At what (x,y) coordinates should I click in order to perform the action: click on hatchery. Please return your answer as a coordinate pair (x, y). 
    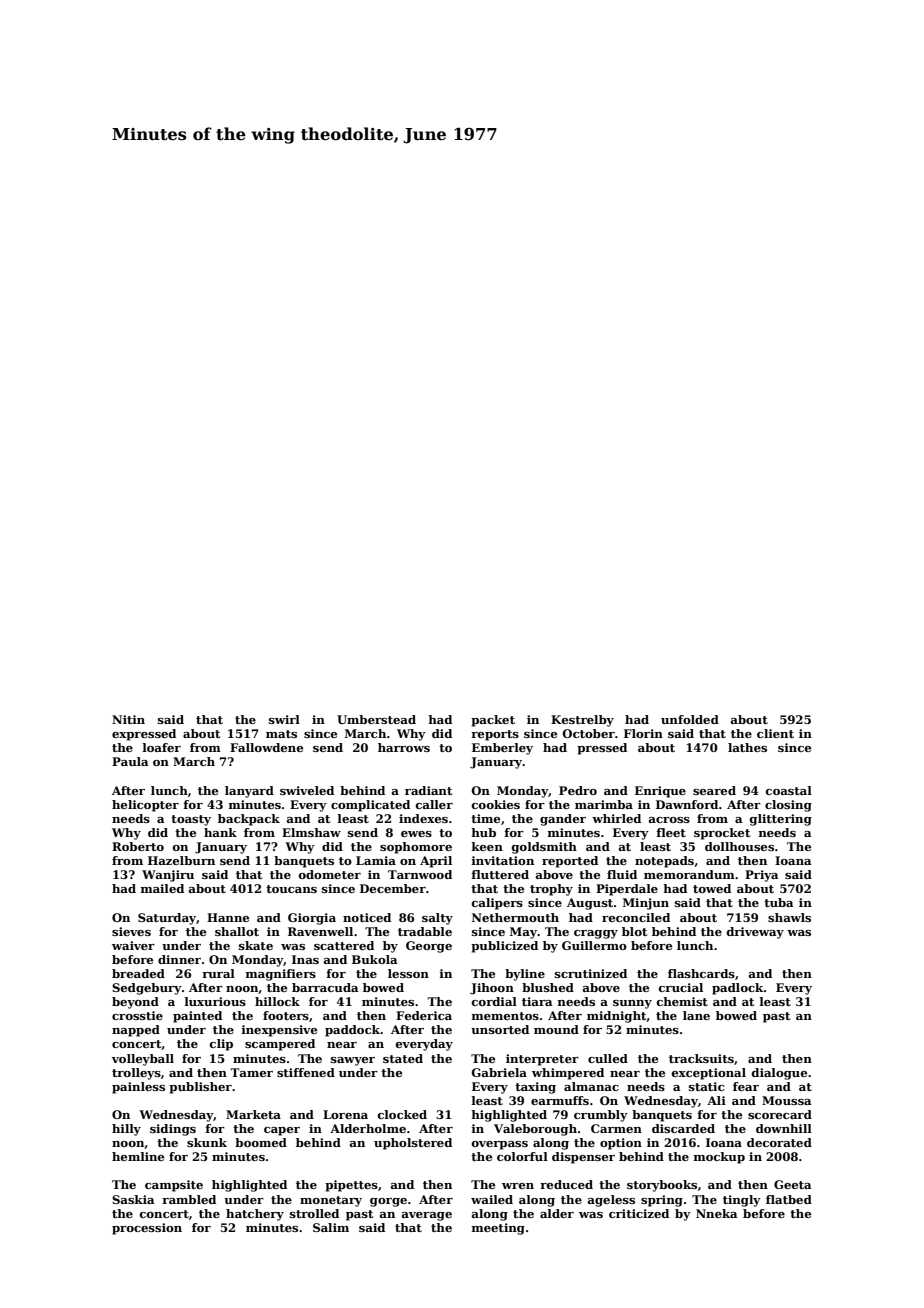
    Looking at the image, I should click on (255, 1215).
